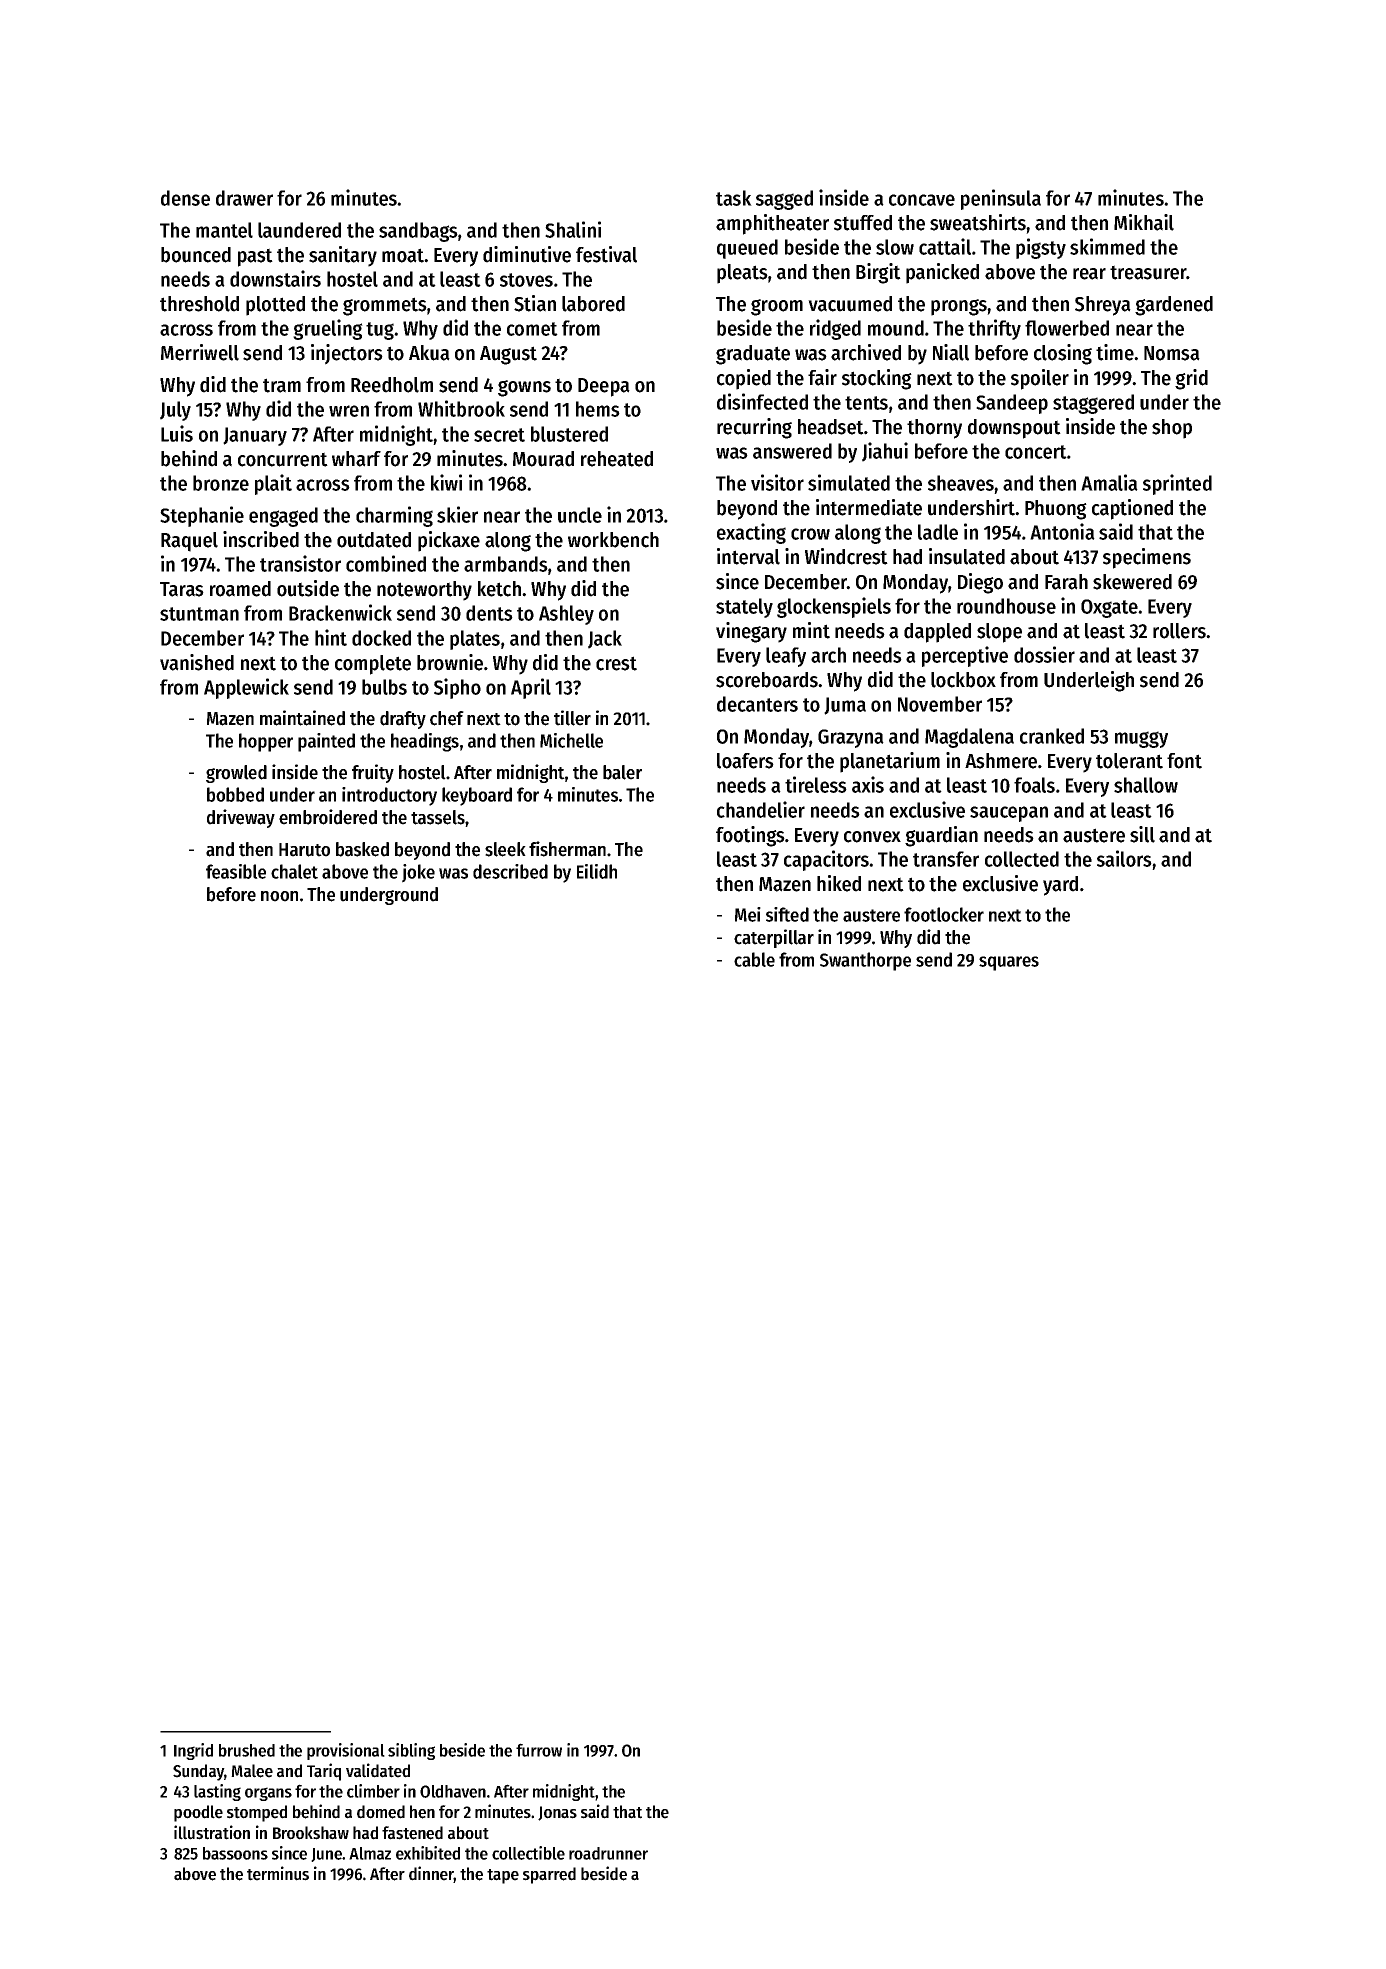 The height and width of the page is (1969, 1386). Describe the element at coordinates (1009, 963) in the page. I see `squares` at that location.
